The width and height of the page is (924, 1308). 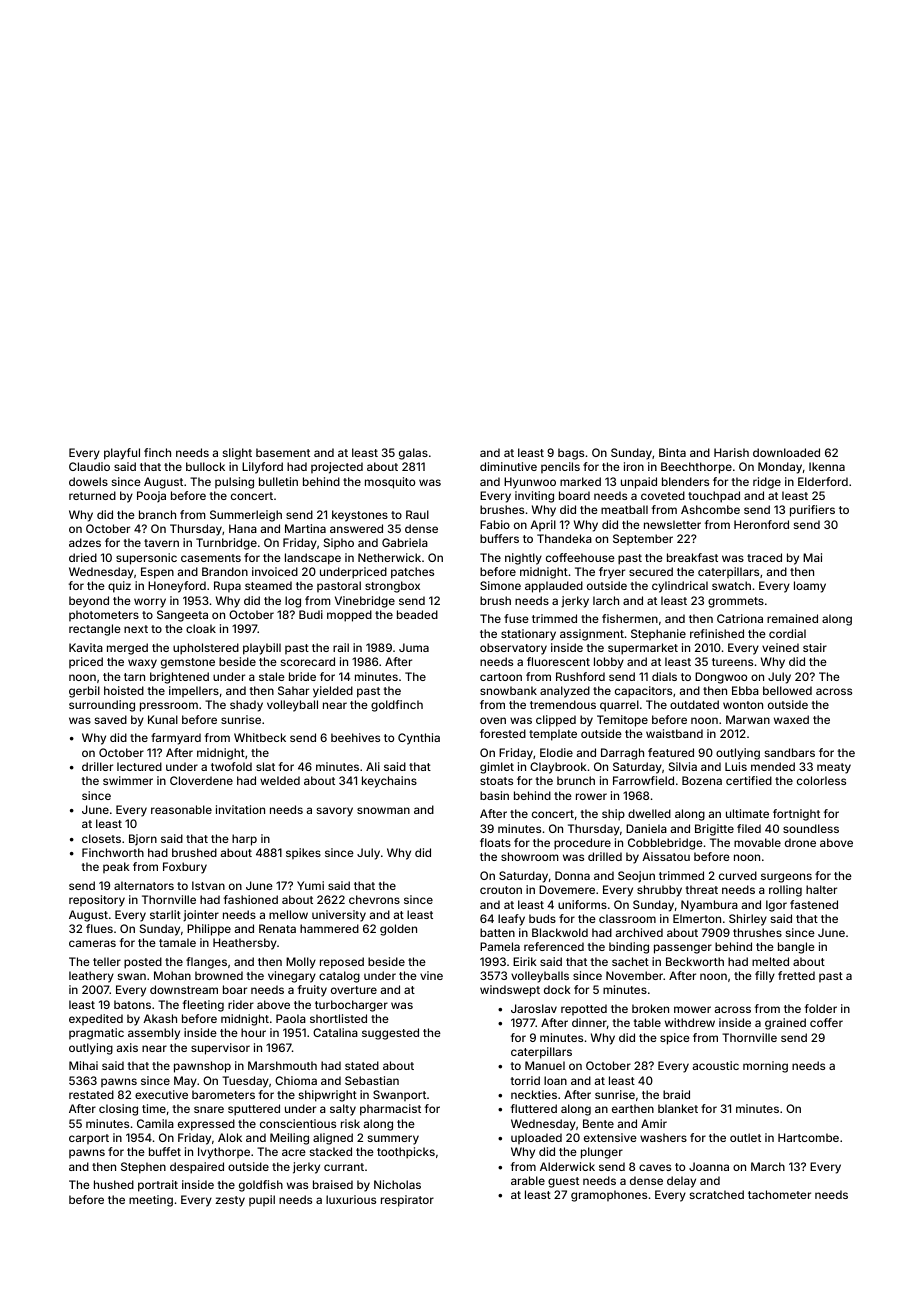 What do you see at coordinates (122, 454) in the page?
I see `playful` at bounding box center [122, 454].
